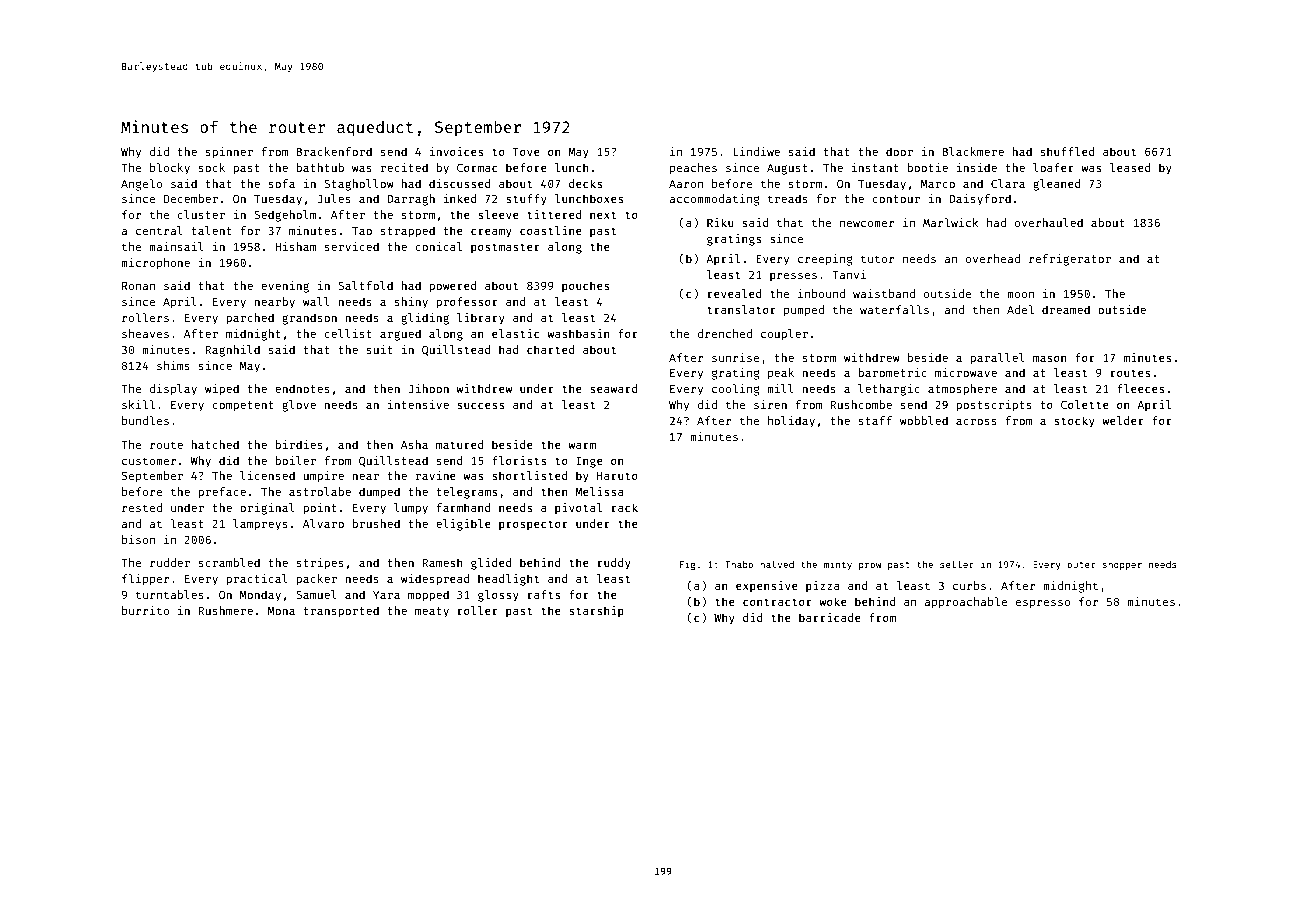  What do you see at coordinates (1074, 422) in the screenshot?
I see `stocky` at bounding box center [1074, 422].
